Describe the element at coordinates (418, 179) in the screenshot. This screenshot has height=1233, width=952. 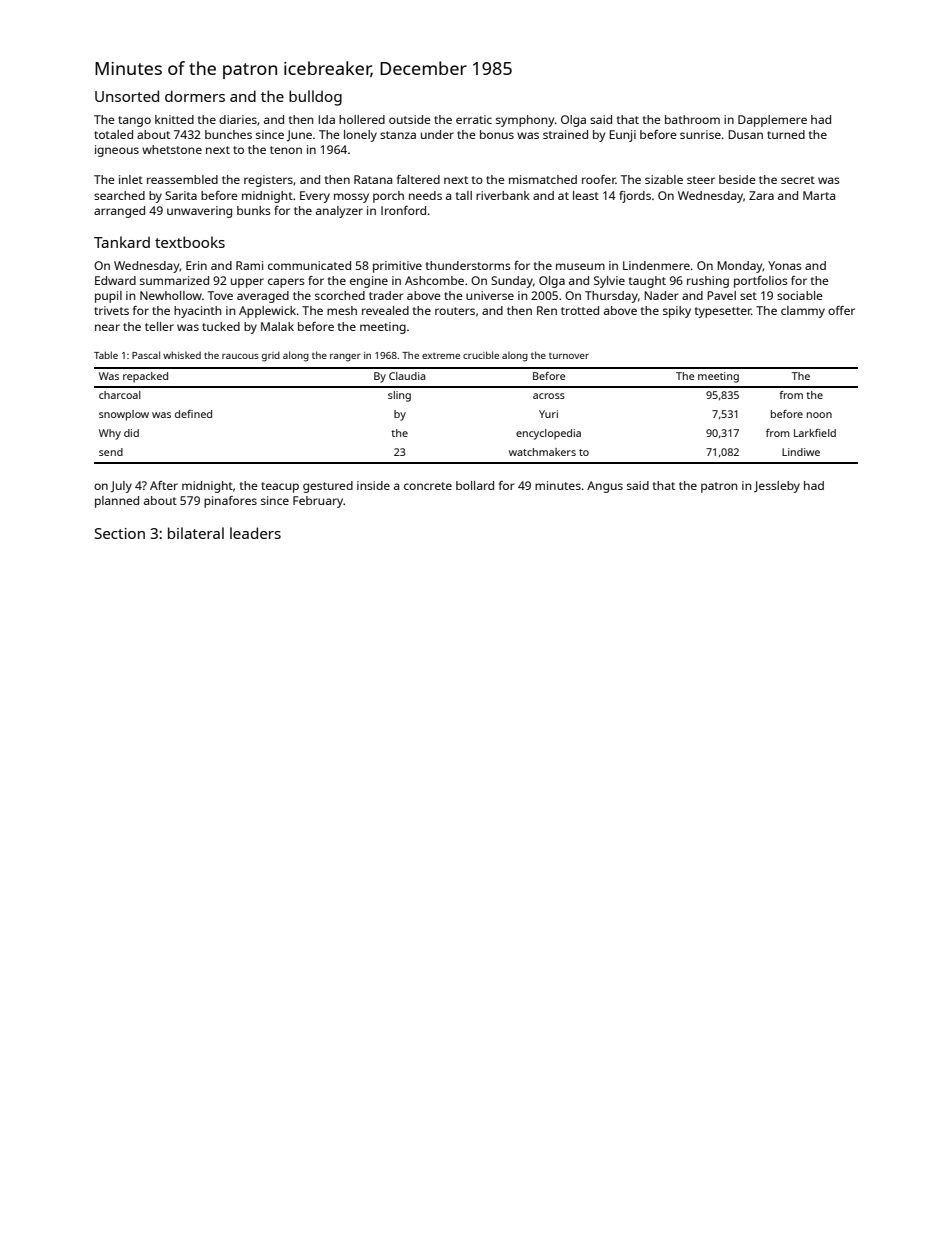
I see `faltered` at that location.
